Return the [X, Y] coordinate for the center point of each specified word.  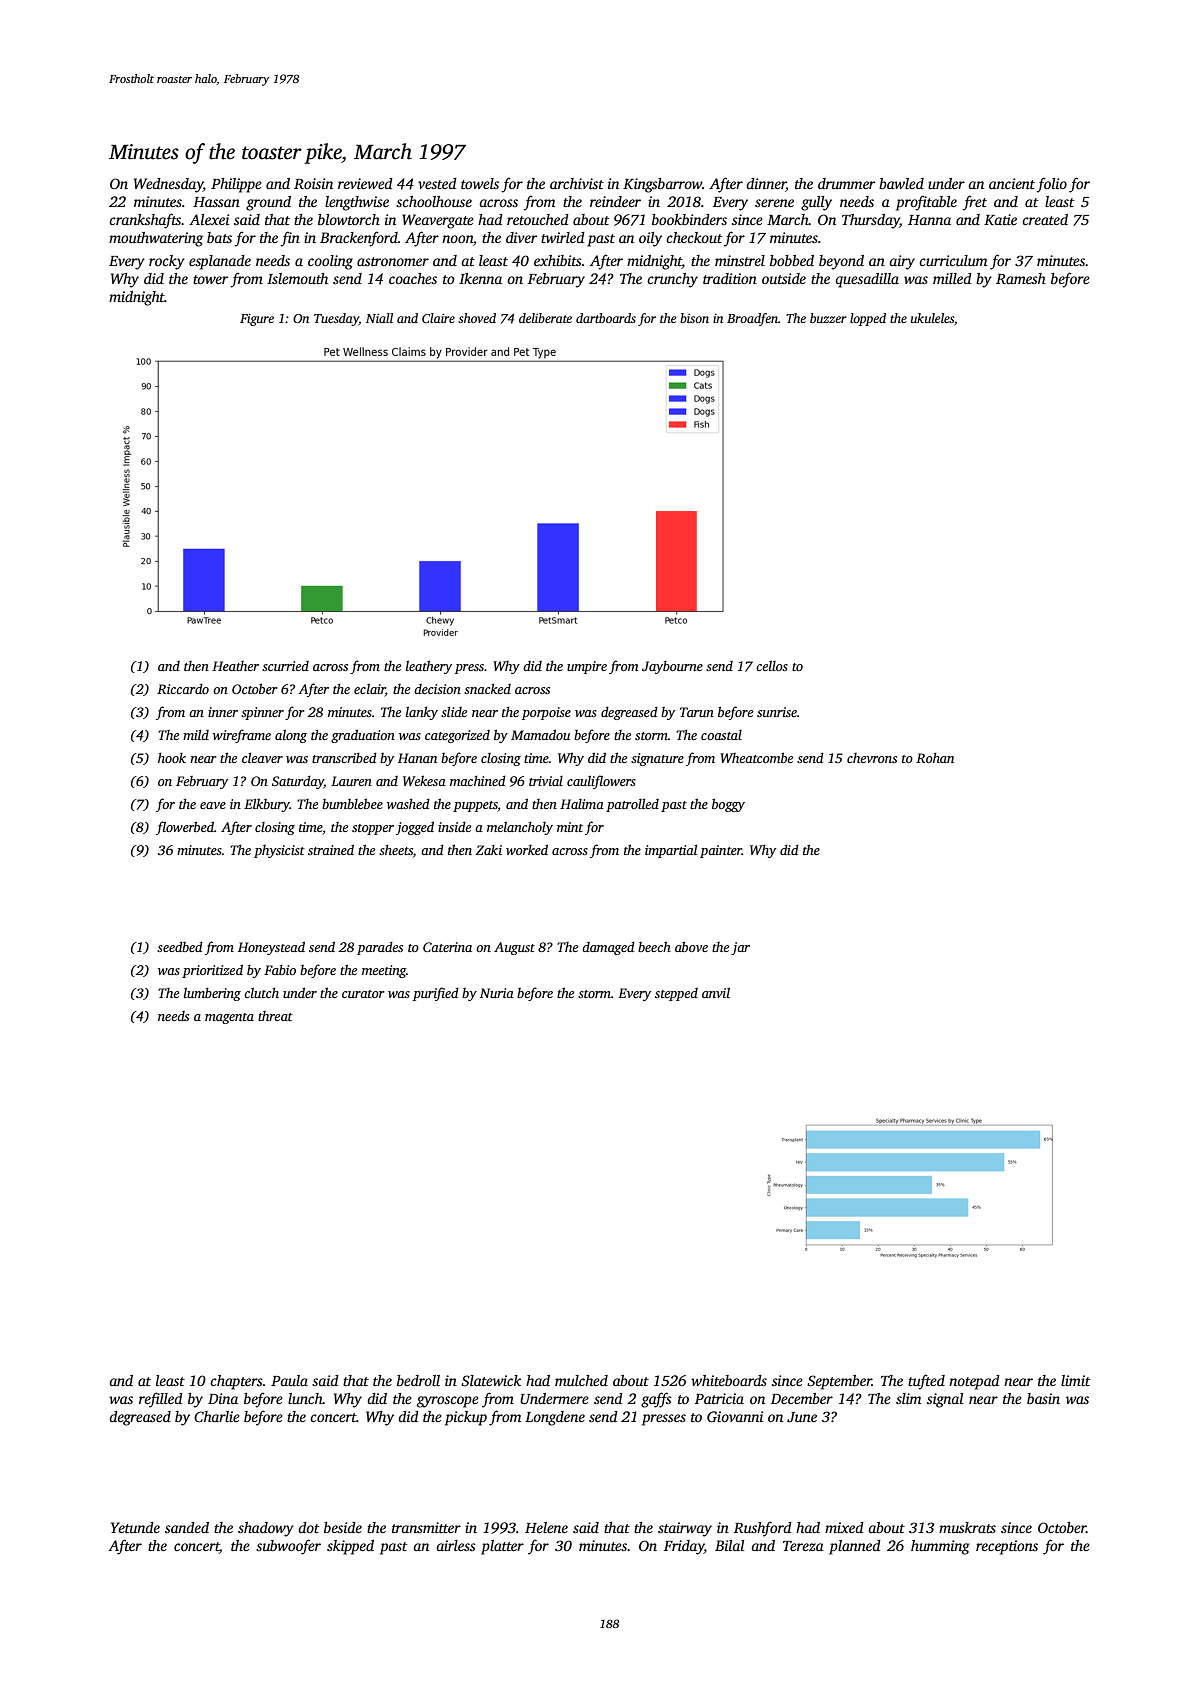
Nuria [497, 993]
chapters [236, 1382]
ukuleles [932, 318]
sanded [187, 1527]
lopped [868, 319]
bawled [901, 183]
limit [1075, 1380]
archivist [577, 183]
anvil [716, 992]
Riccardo [183, 688]
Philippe [236, 185]
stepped [676, 994]
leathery [429, 667]
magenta [229, 1018]
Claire [438, 318]
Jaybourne [672, 667]
